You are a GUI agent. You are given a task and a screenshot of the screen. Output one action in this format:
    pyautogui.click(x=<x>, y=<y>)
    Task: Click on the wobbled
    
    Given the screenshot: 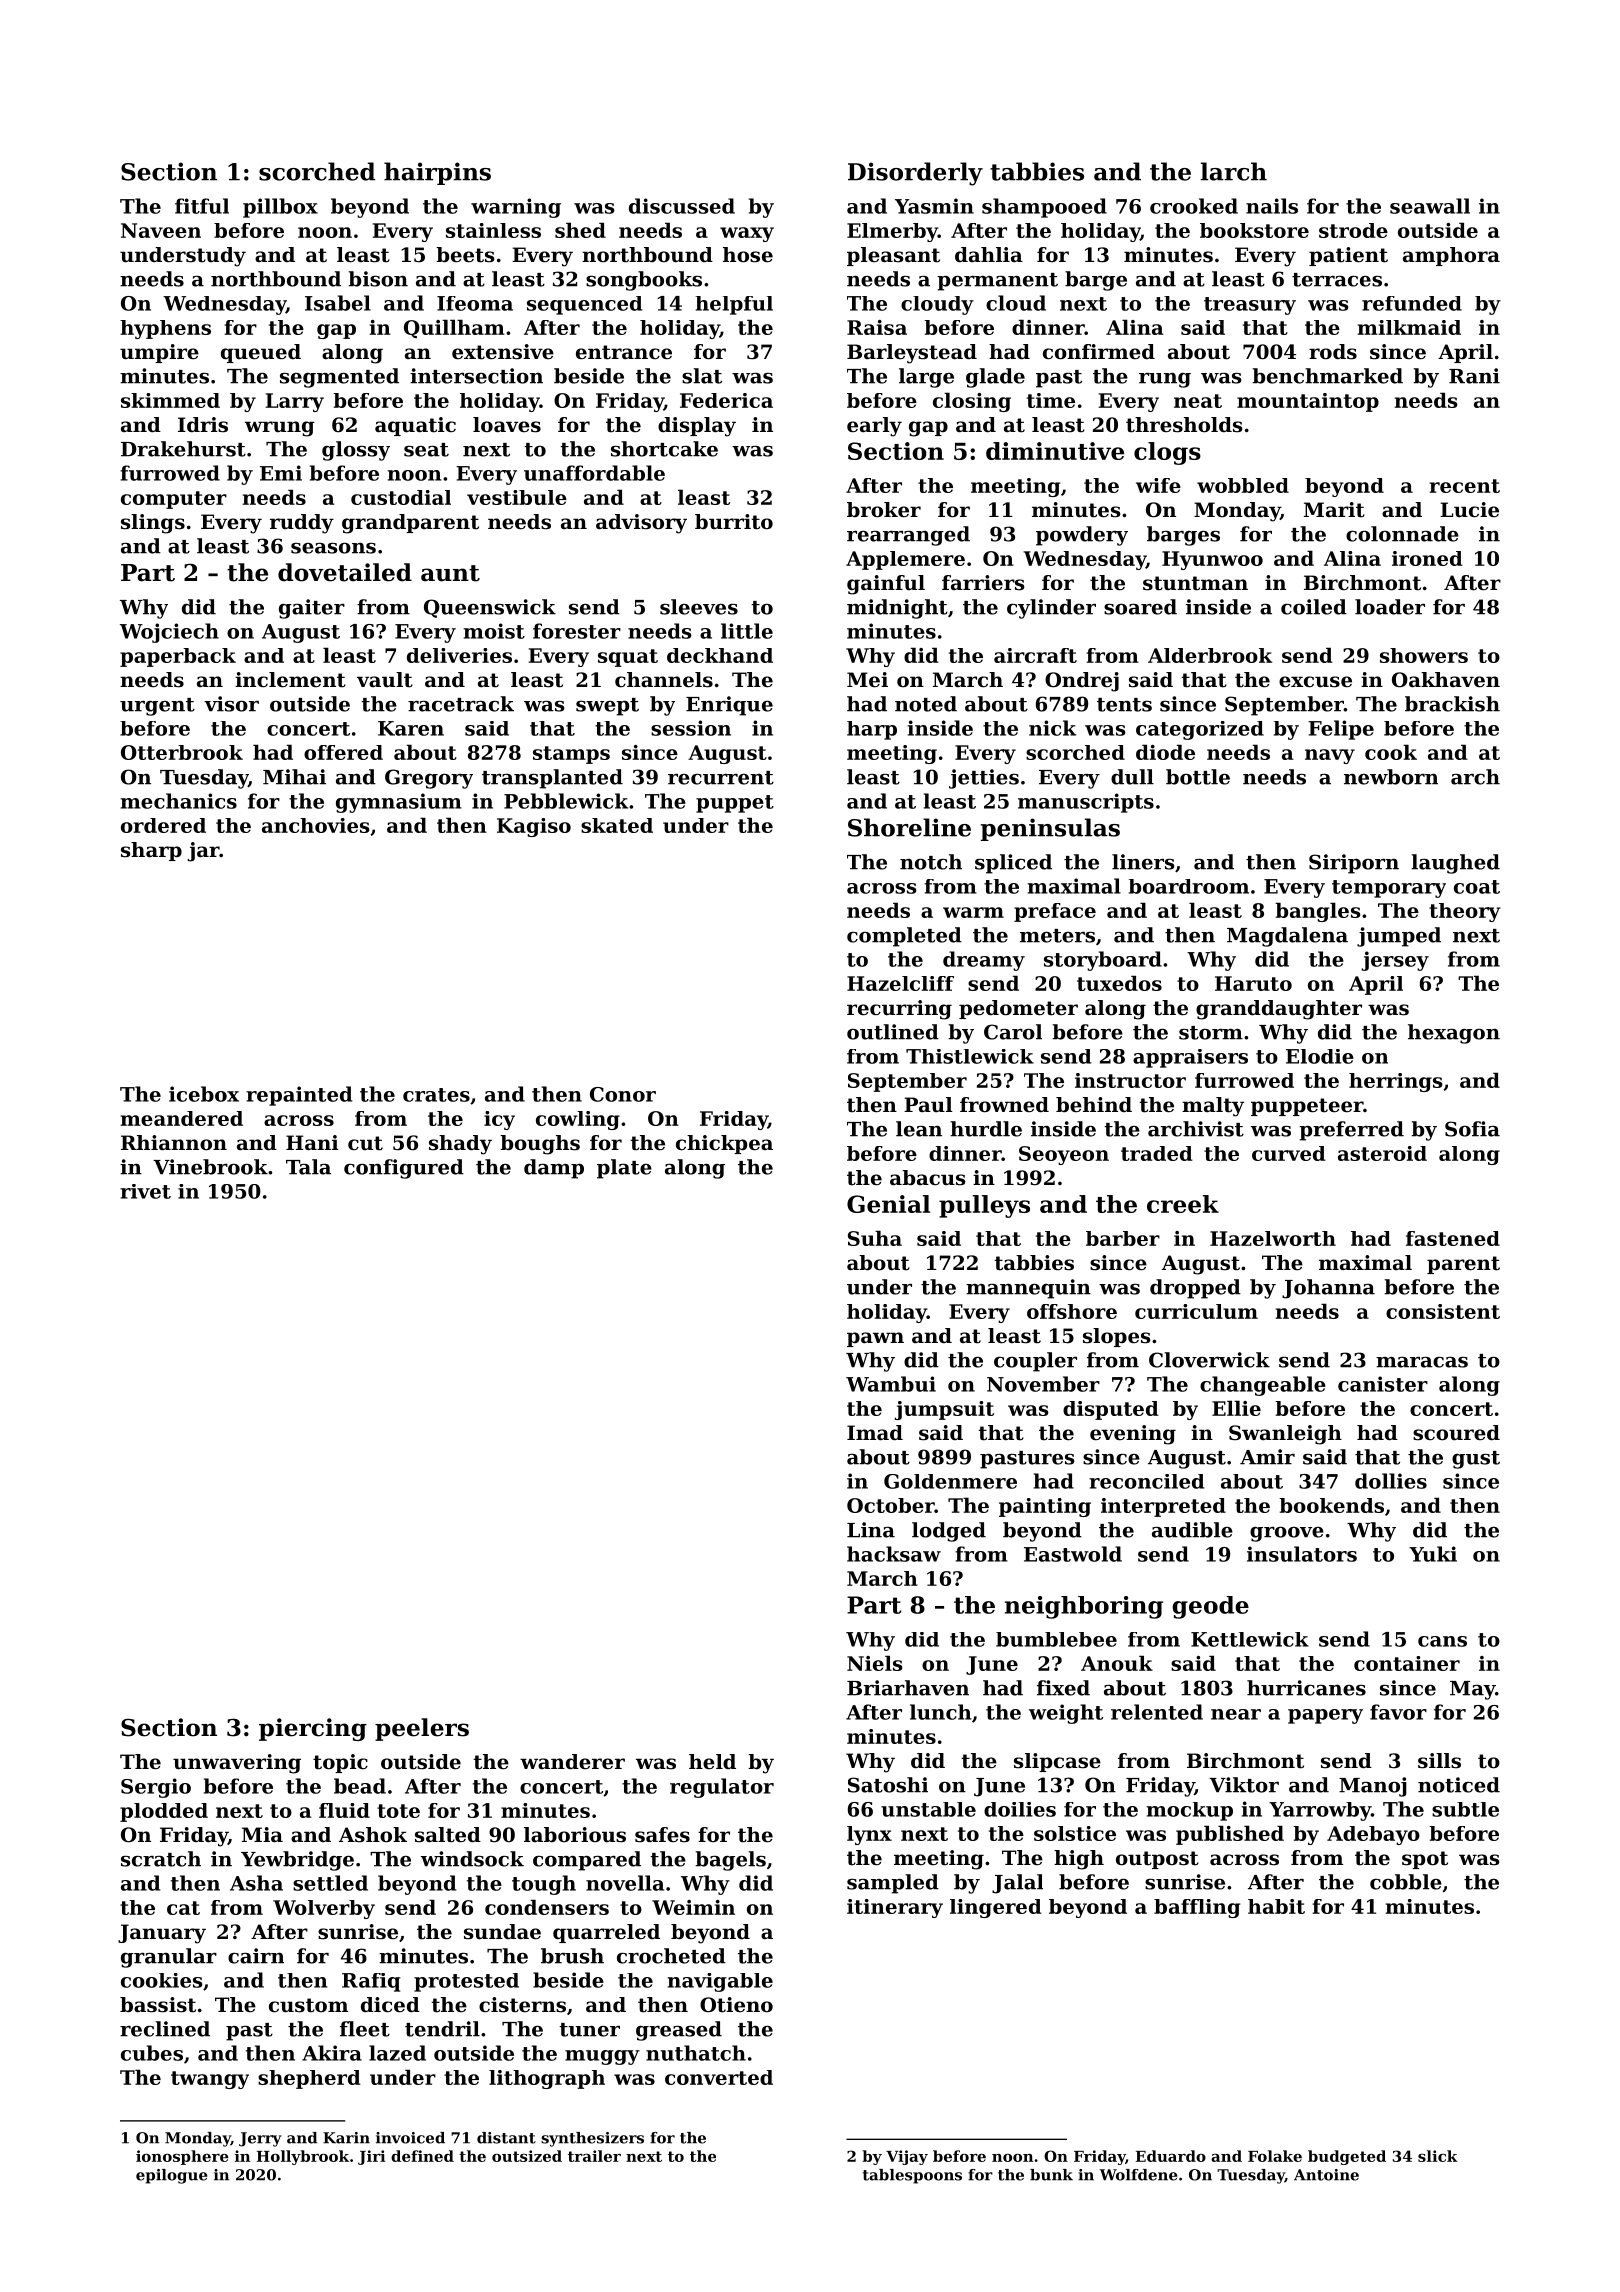 What is the action you would take?
    pyautogui.click(x=1243, y=485)
